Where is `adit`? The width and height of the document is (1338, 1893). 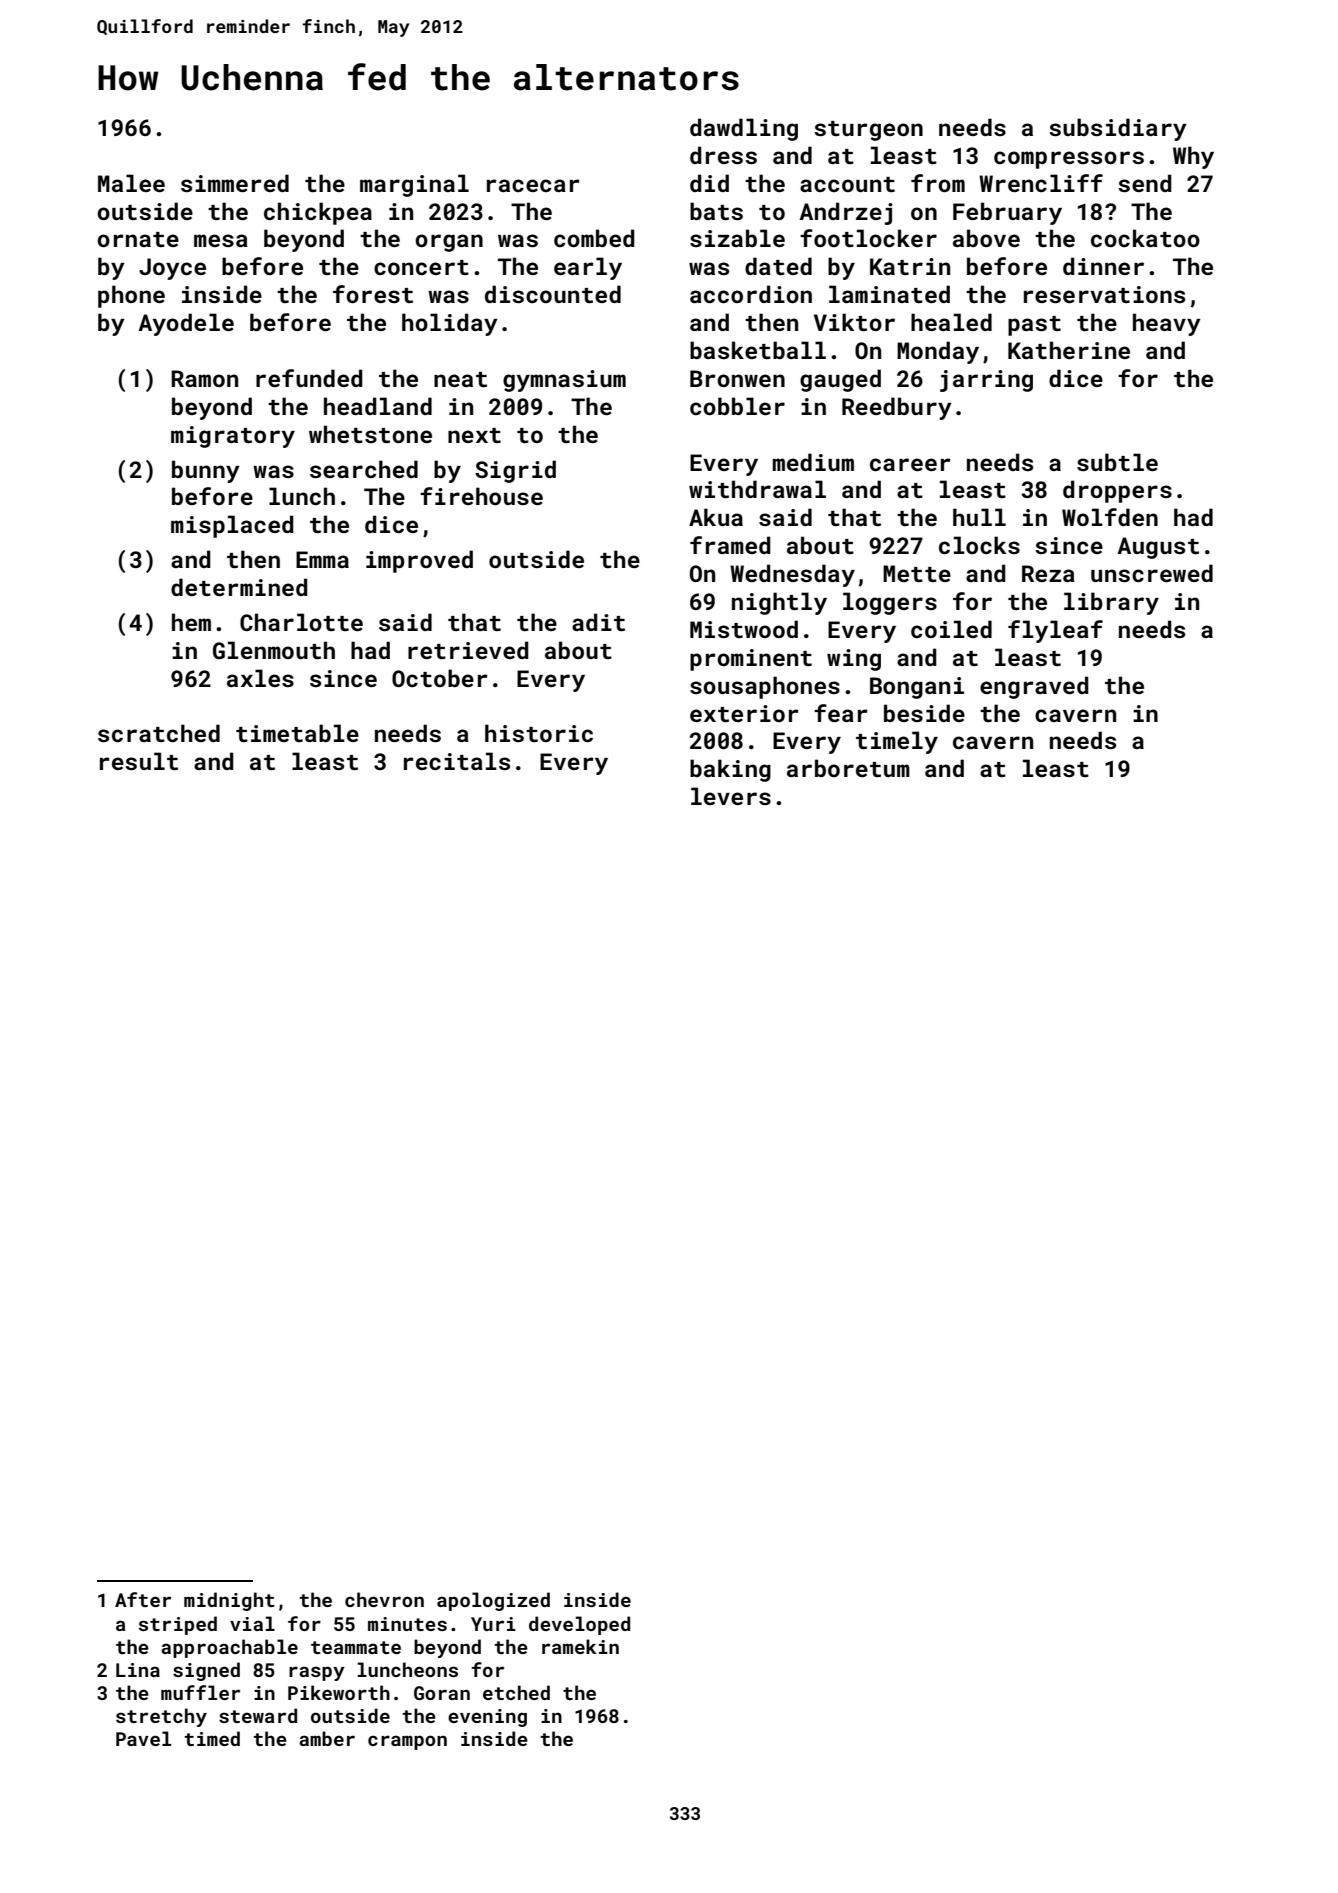 adit is located at coordinates (598, 622).
